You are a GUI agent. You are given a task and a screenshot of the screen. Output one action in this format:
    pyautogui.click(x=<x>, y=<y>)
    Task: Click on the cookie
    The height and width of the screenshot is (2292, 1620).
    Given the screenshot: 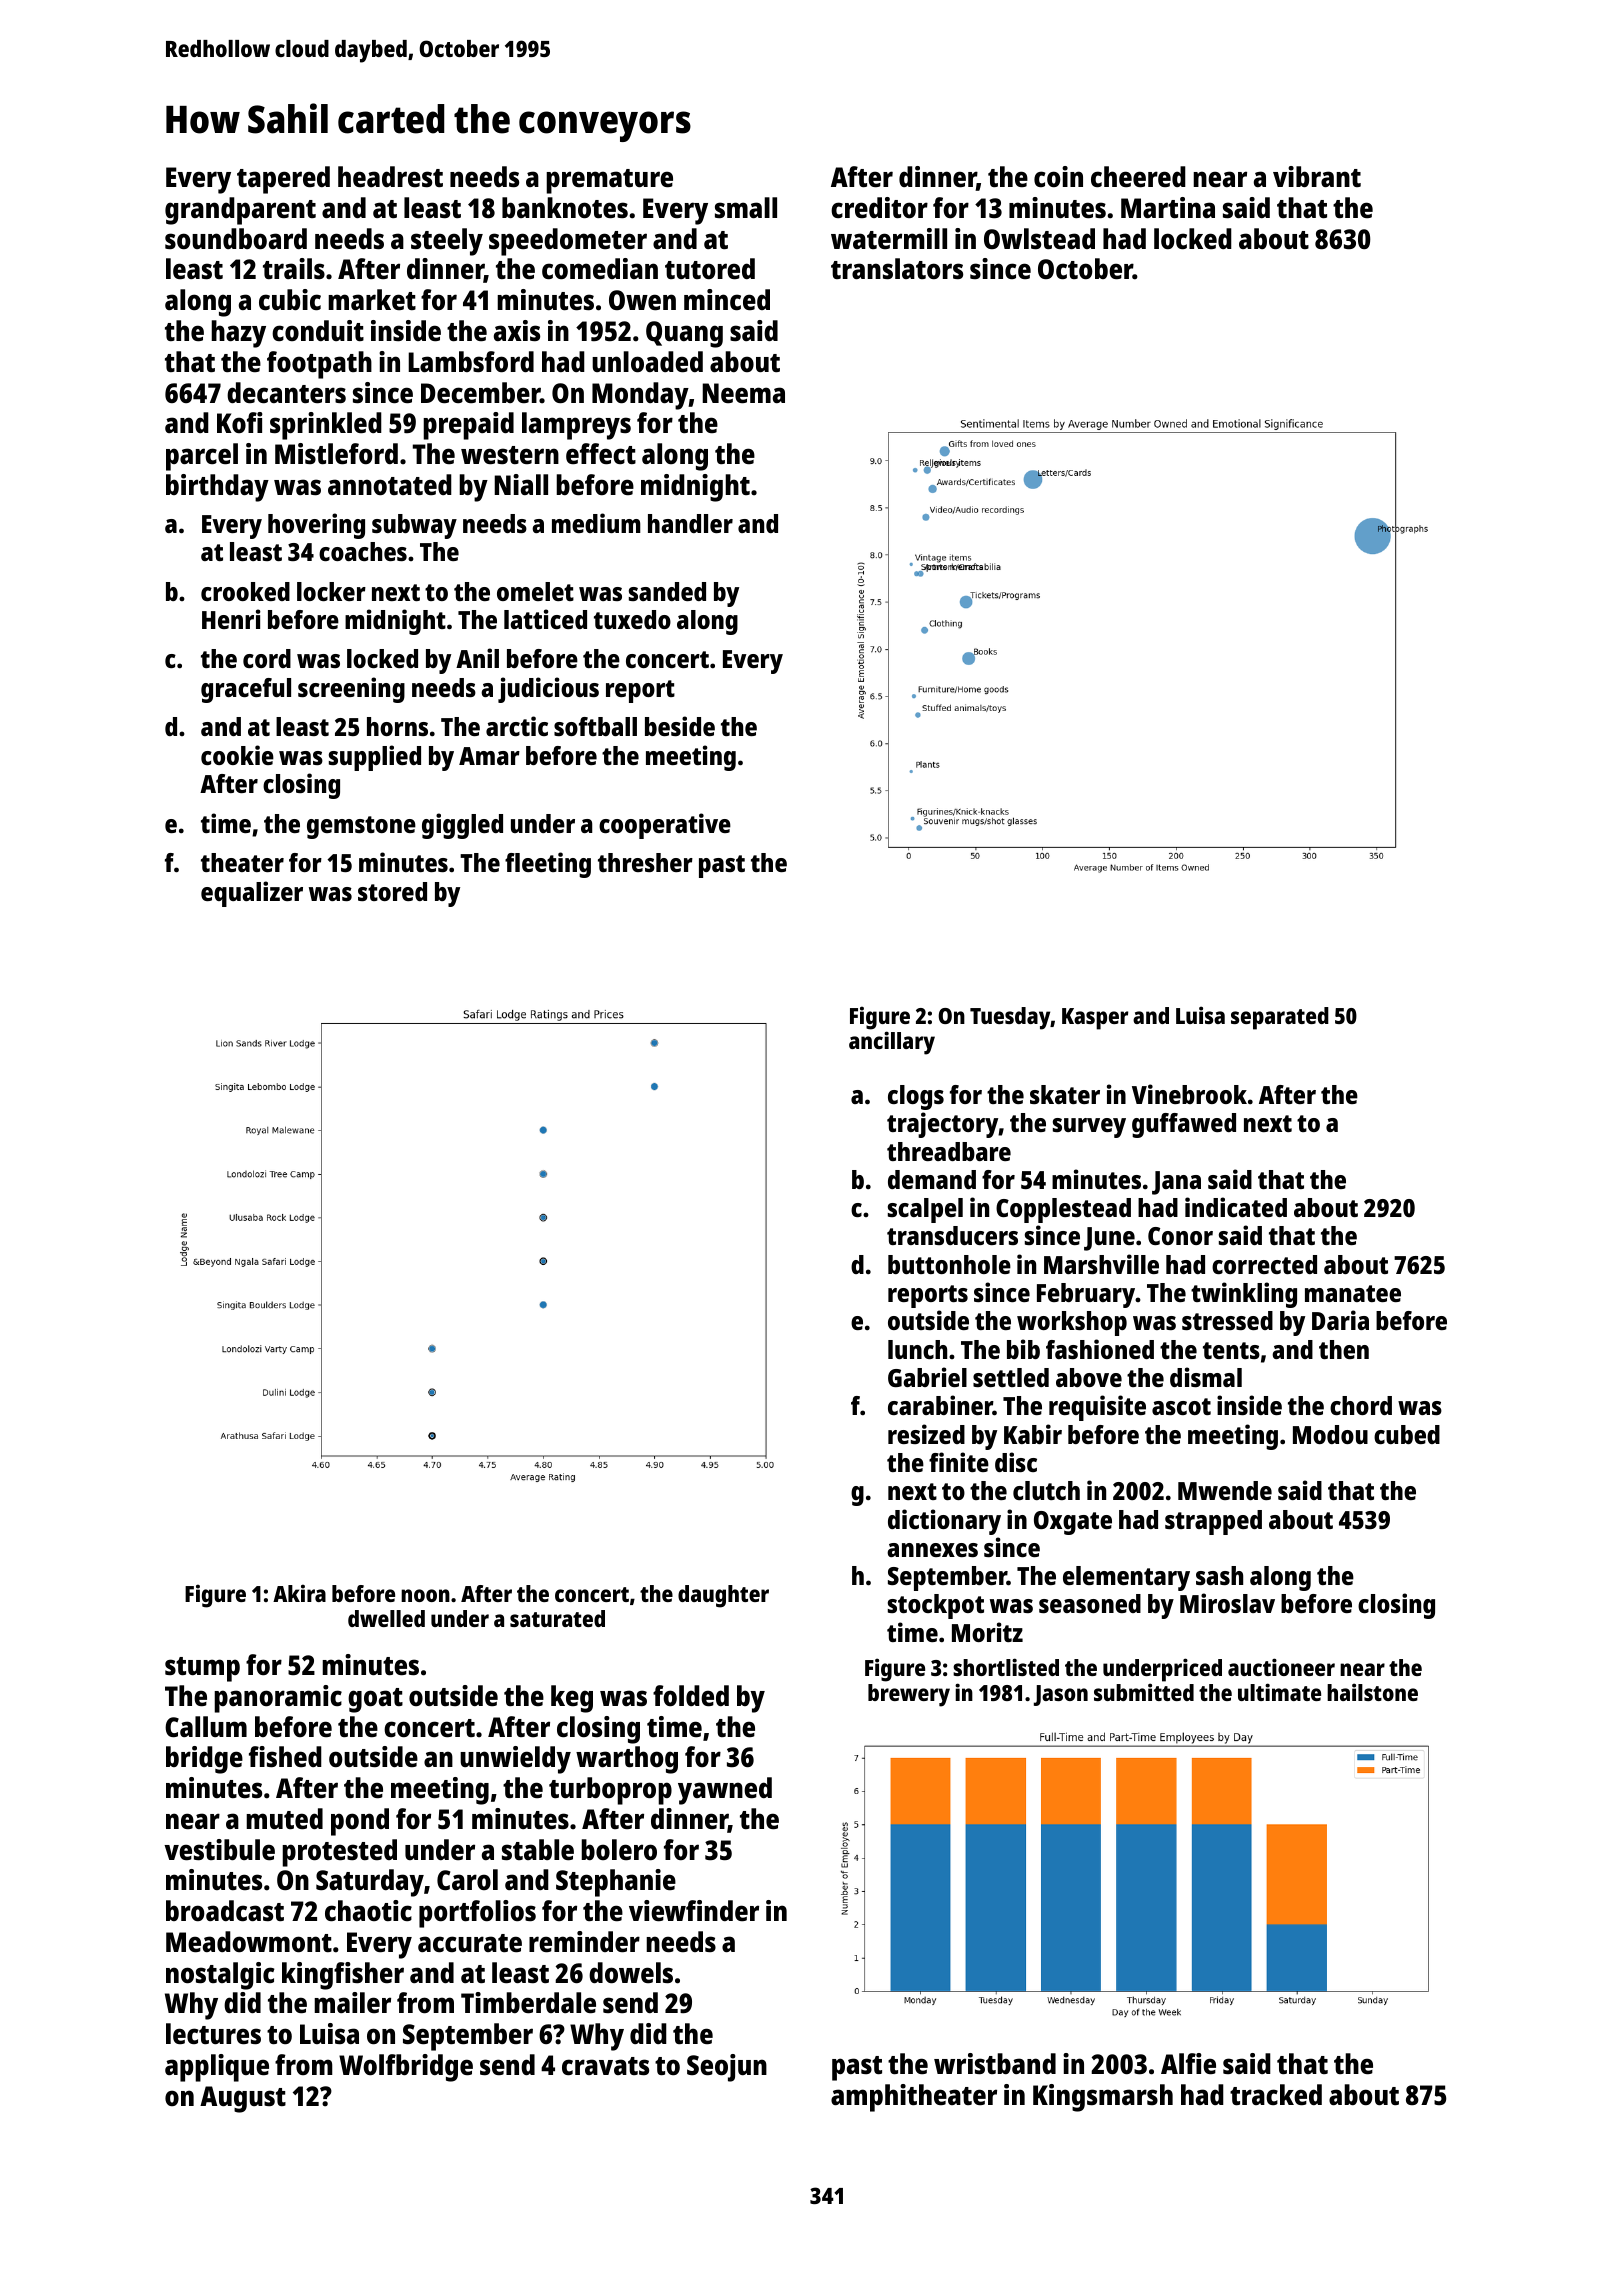 What is the action you would take?
    pyautogui.click(x=237, y=755)
